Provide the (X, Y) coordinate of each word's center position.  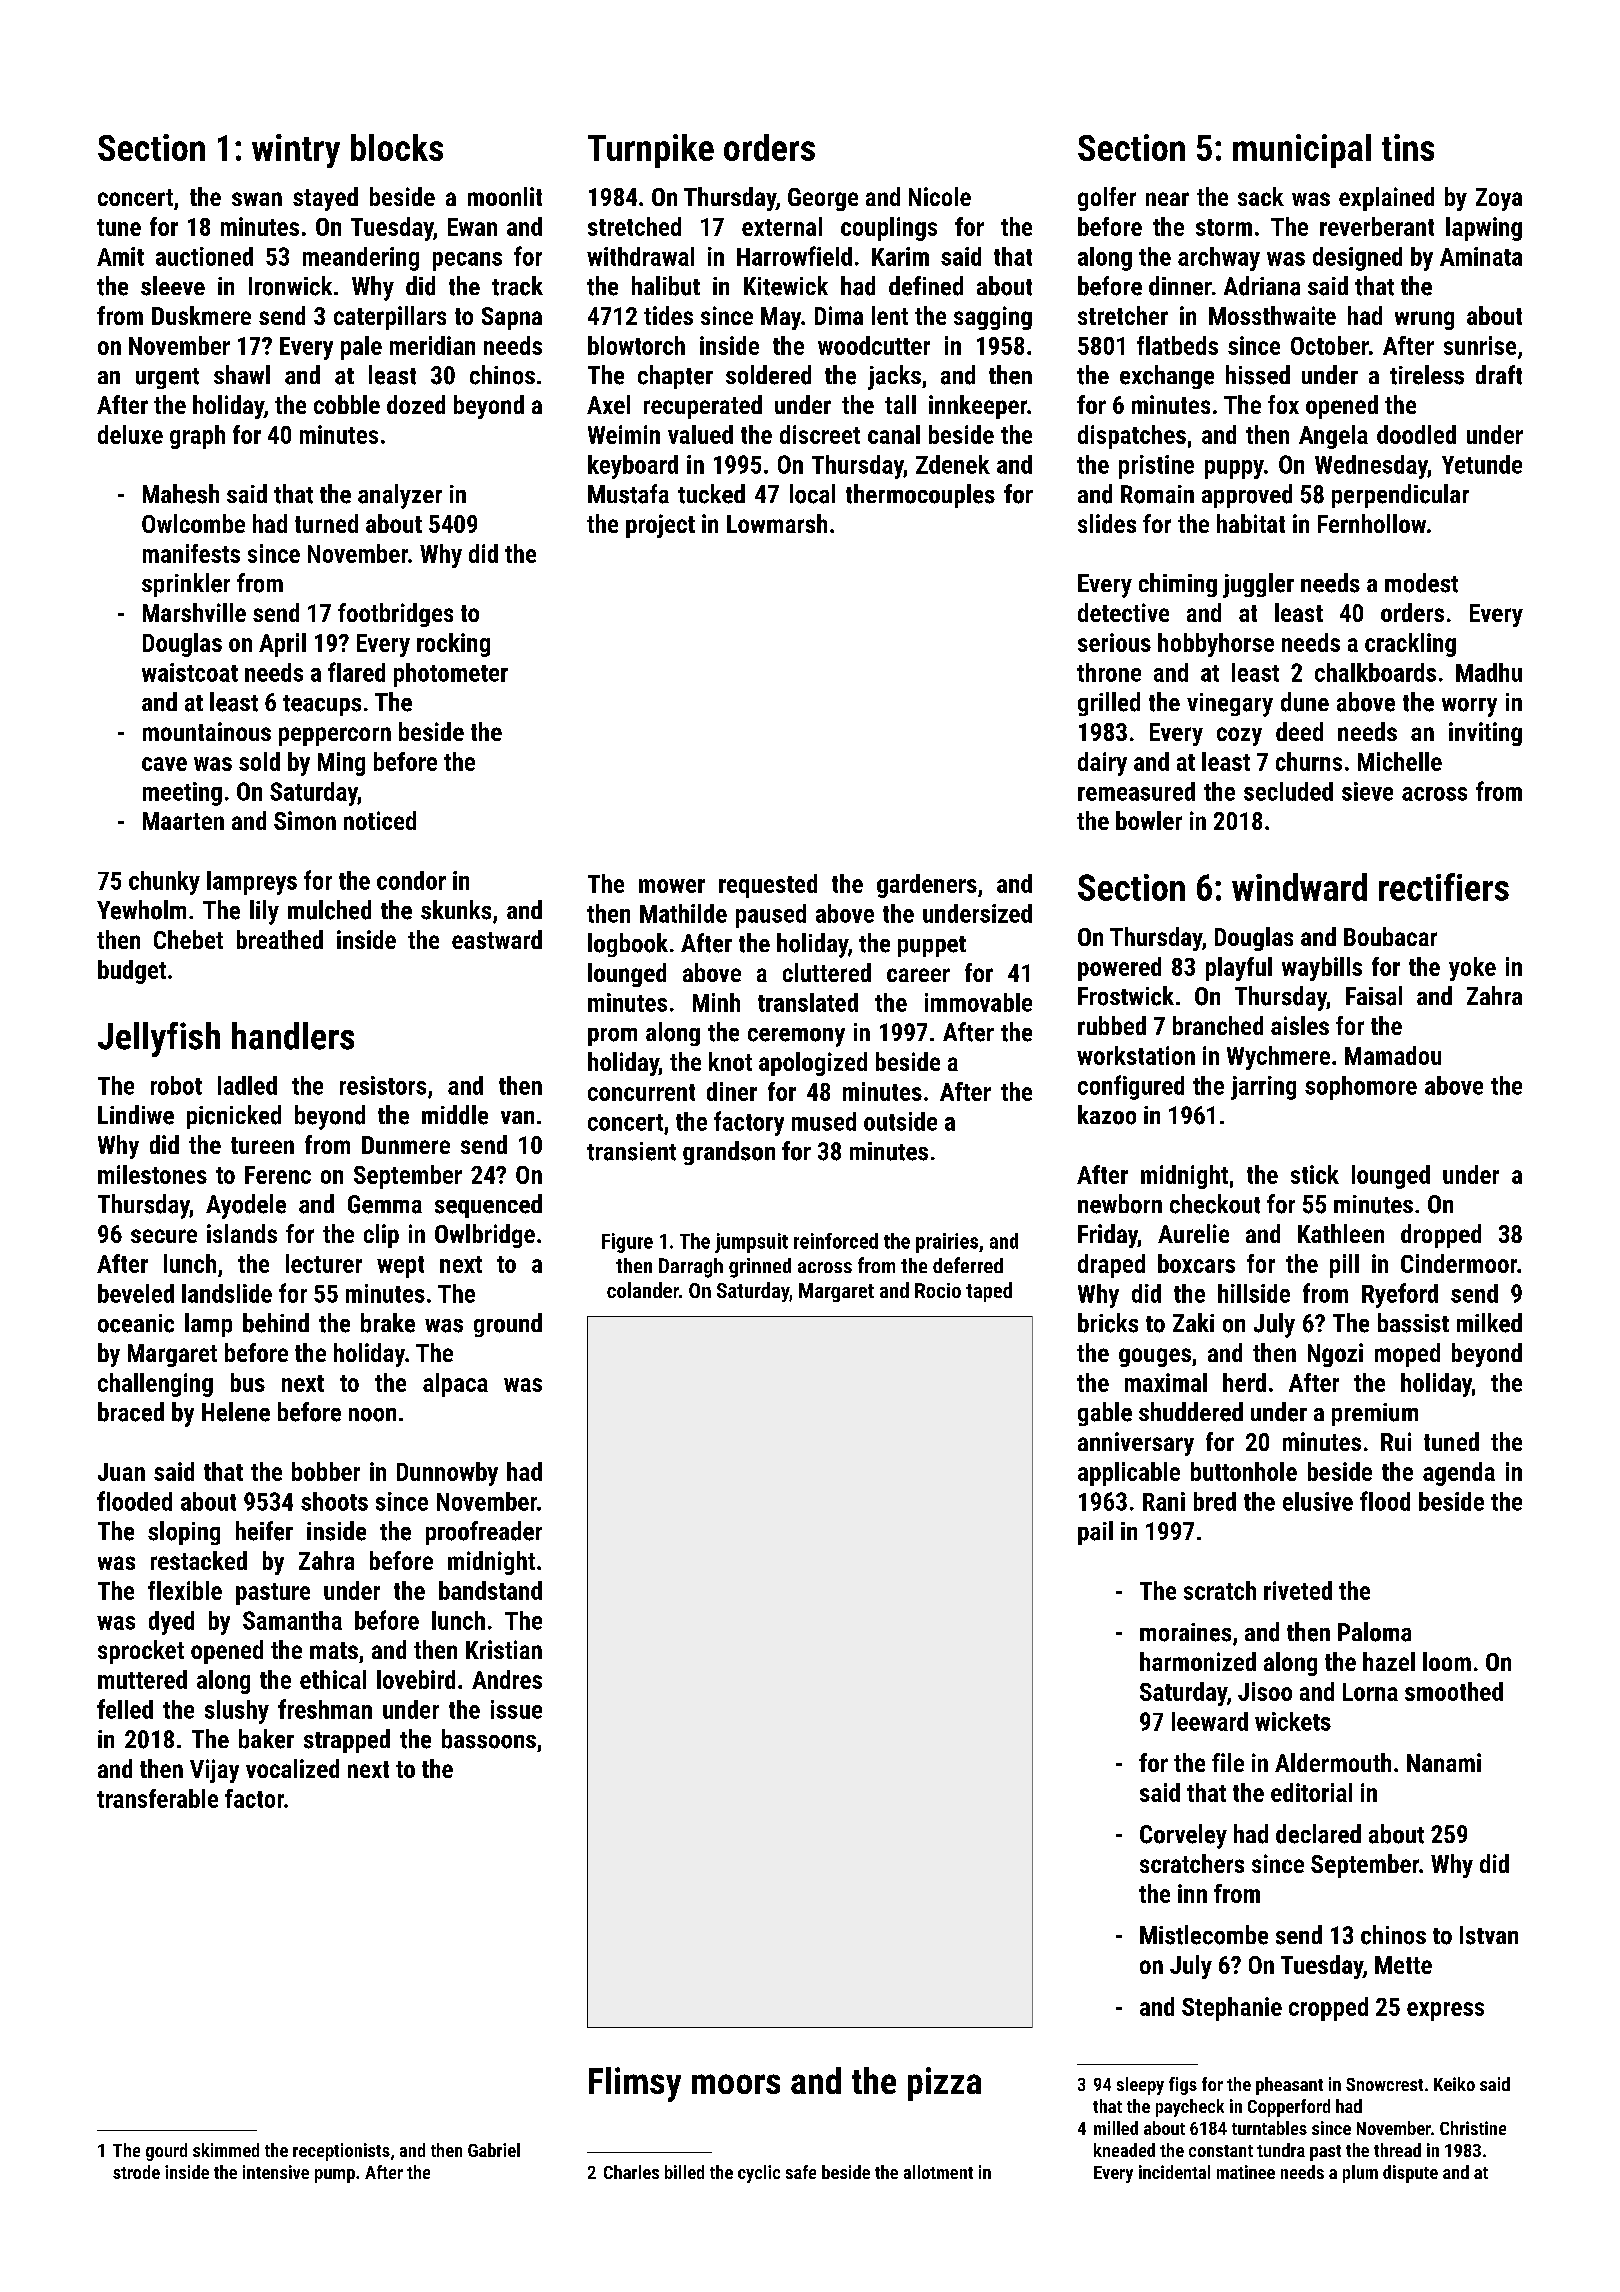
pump (335, 2176)
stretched (634, 226)
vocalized (292, 1768)
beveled (136, 1293)
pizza (944, 2084)
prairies (947, 1243)
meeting (182, 794)
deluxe (130, 434)
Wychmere (1278, 1058)
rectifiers (1444, 887)
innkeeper (978, 407)
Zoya (1499, 199)
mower (672, 886)
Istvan (1489, 1935)
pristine (1156, 467)
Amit (120, 256)
